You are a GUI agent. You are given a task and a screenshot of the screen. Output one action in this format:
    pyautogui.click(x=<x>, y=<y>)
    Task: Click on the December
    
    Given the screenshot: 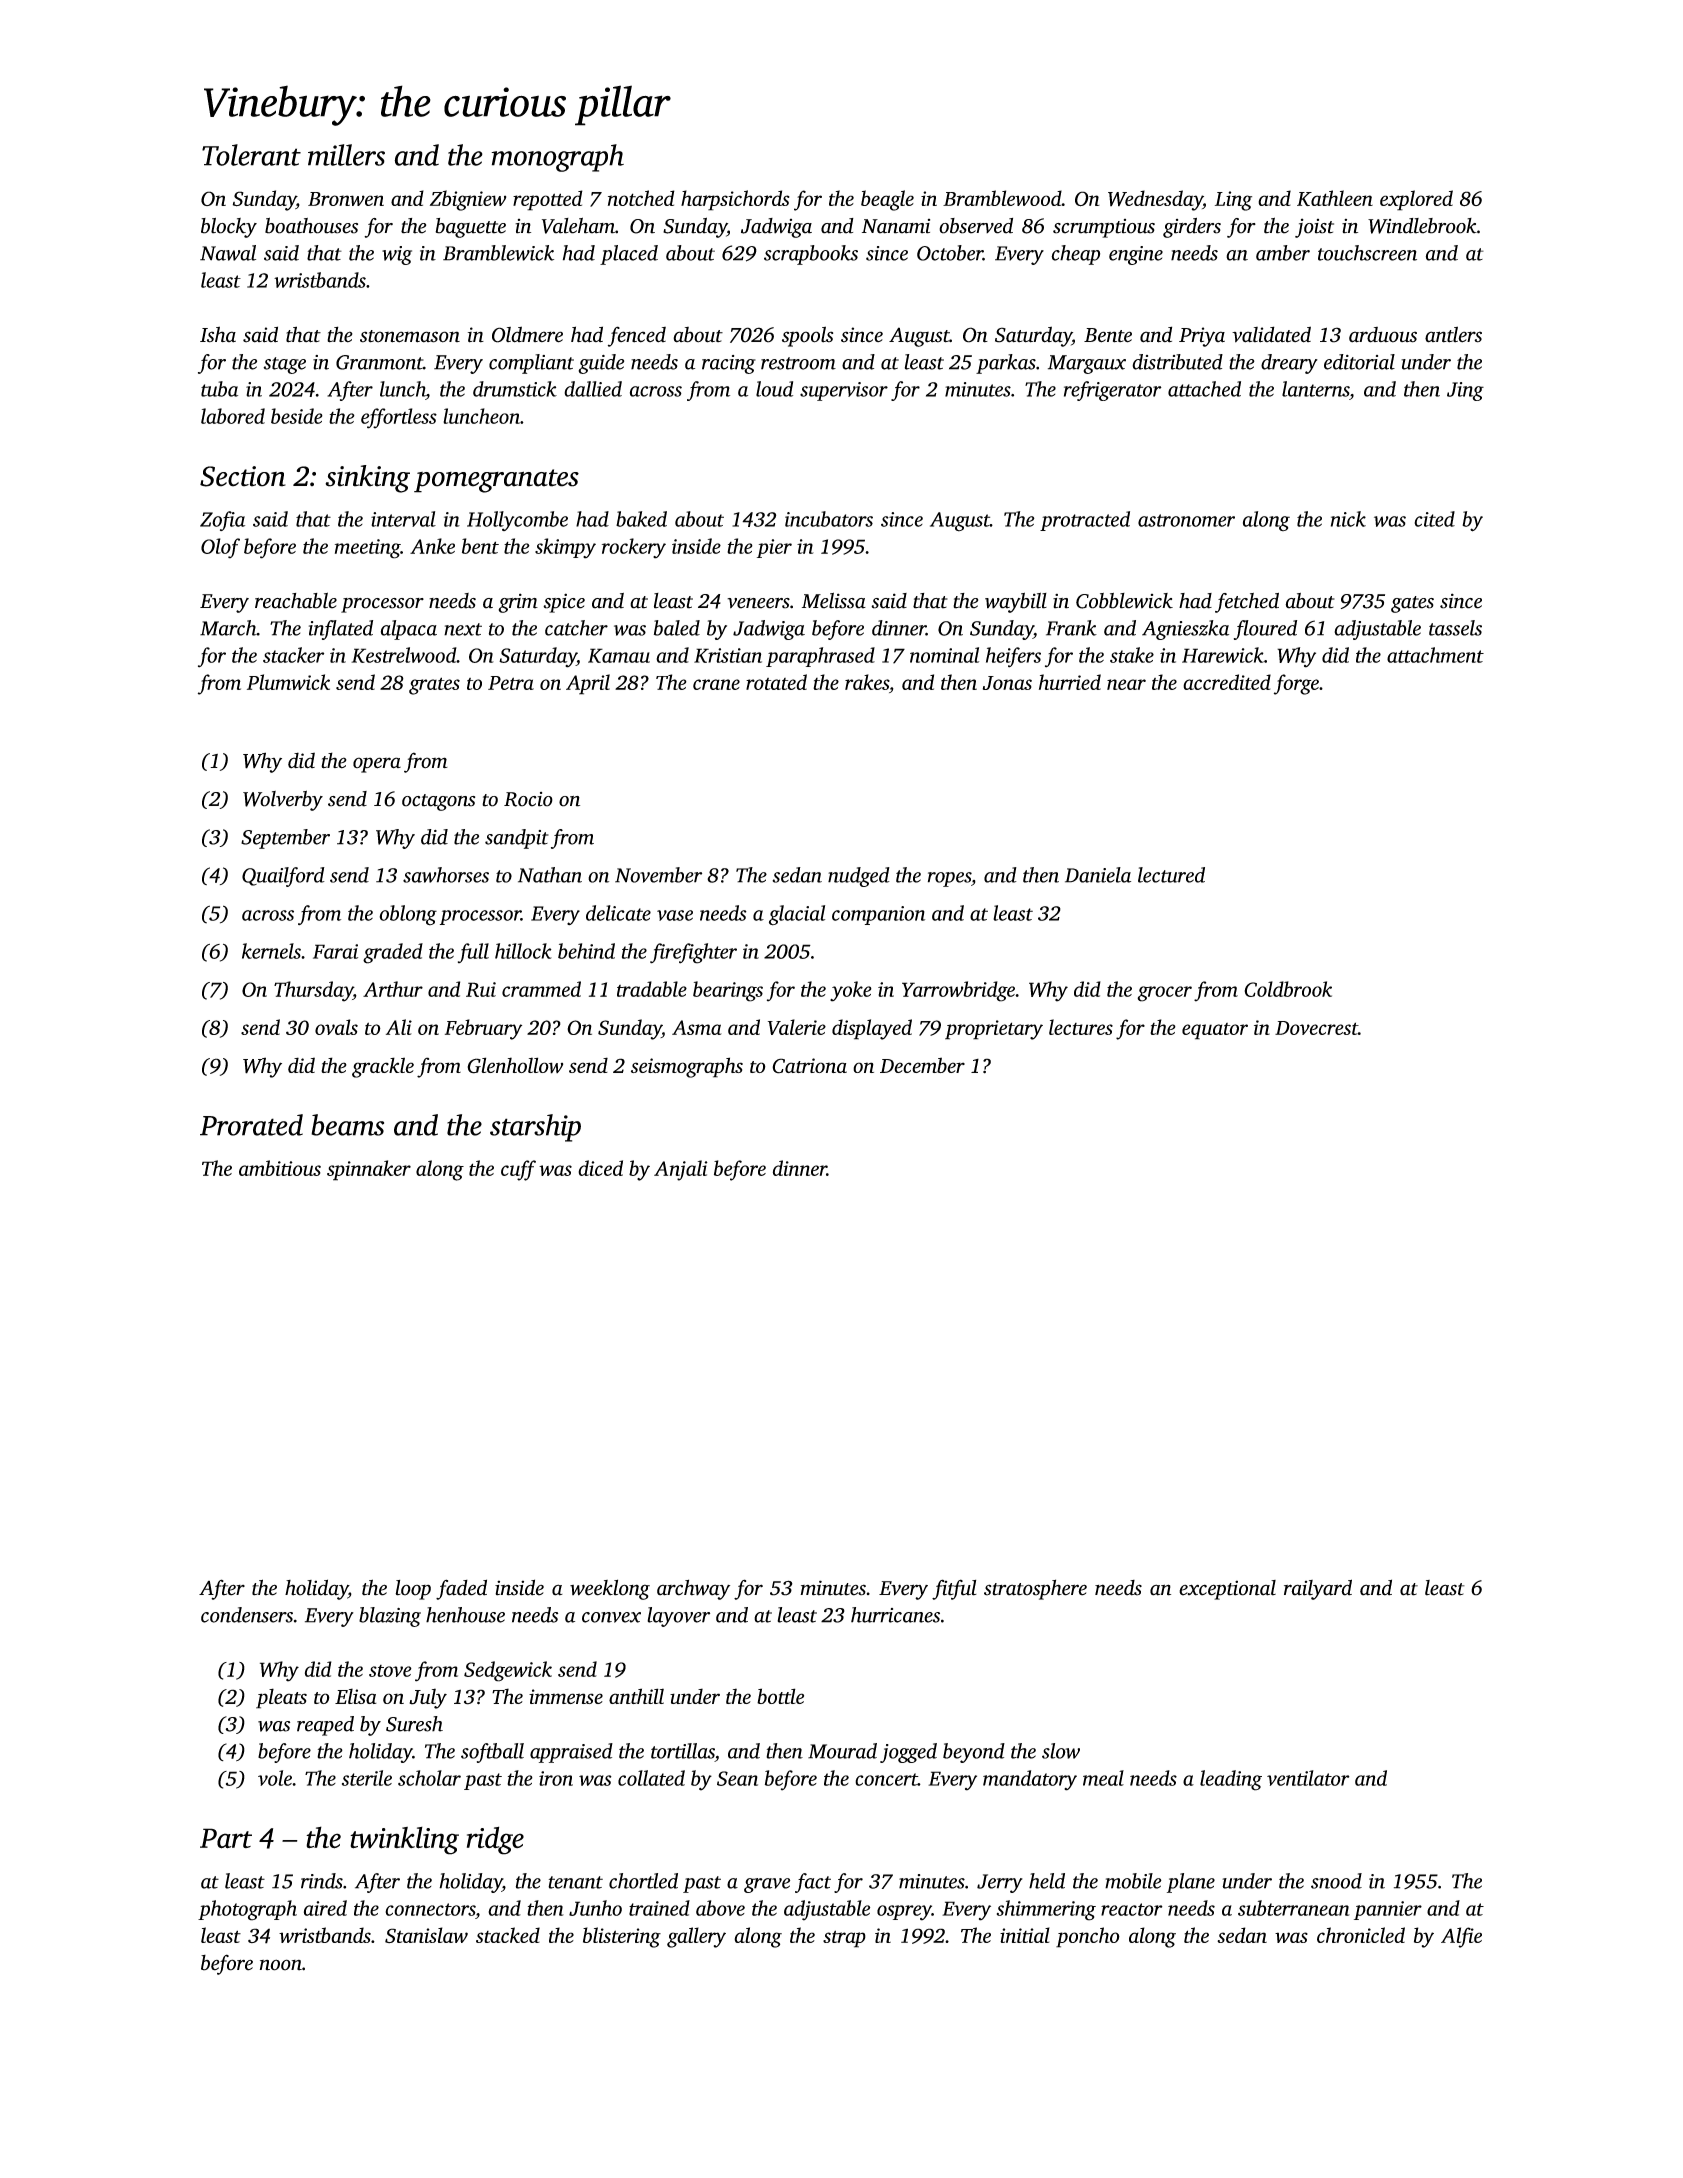 What is the action you would take?
    pyautogui.click(x=922, y=1065)
